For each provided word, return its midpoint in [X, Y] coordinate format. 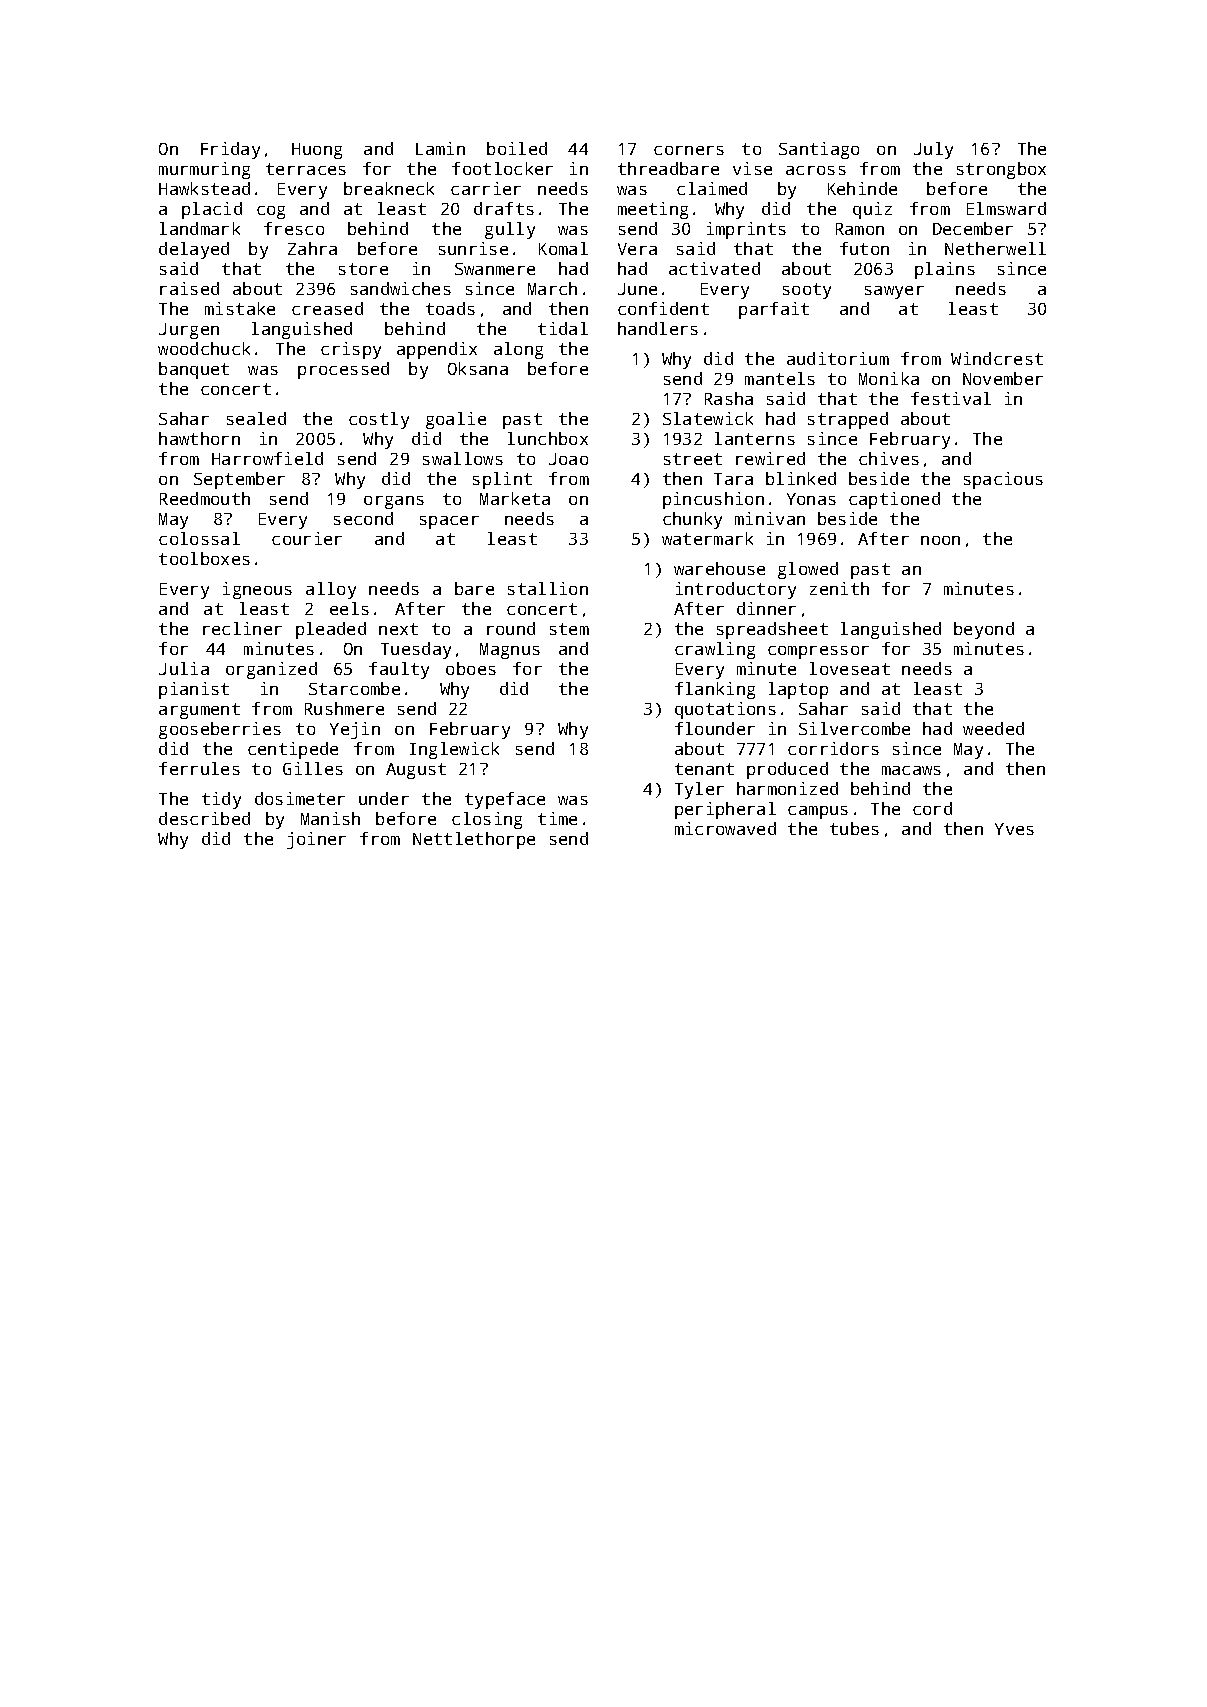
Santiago [819, 150]
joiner [316, 840]
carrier [486, 188]
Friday [230, 150]
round [511, 628]
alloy [331, 590]
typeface [505, 800]
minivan [770, 518]
